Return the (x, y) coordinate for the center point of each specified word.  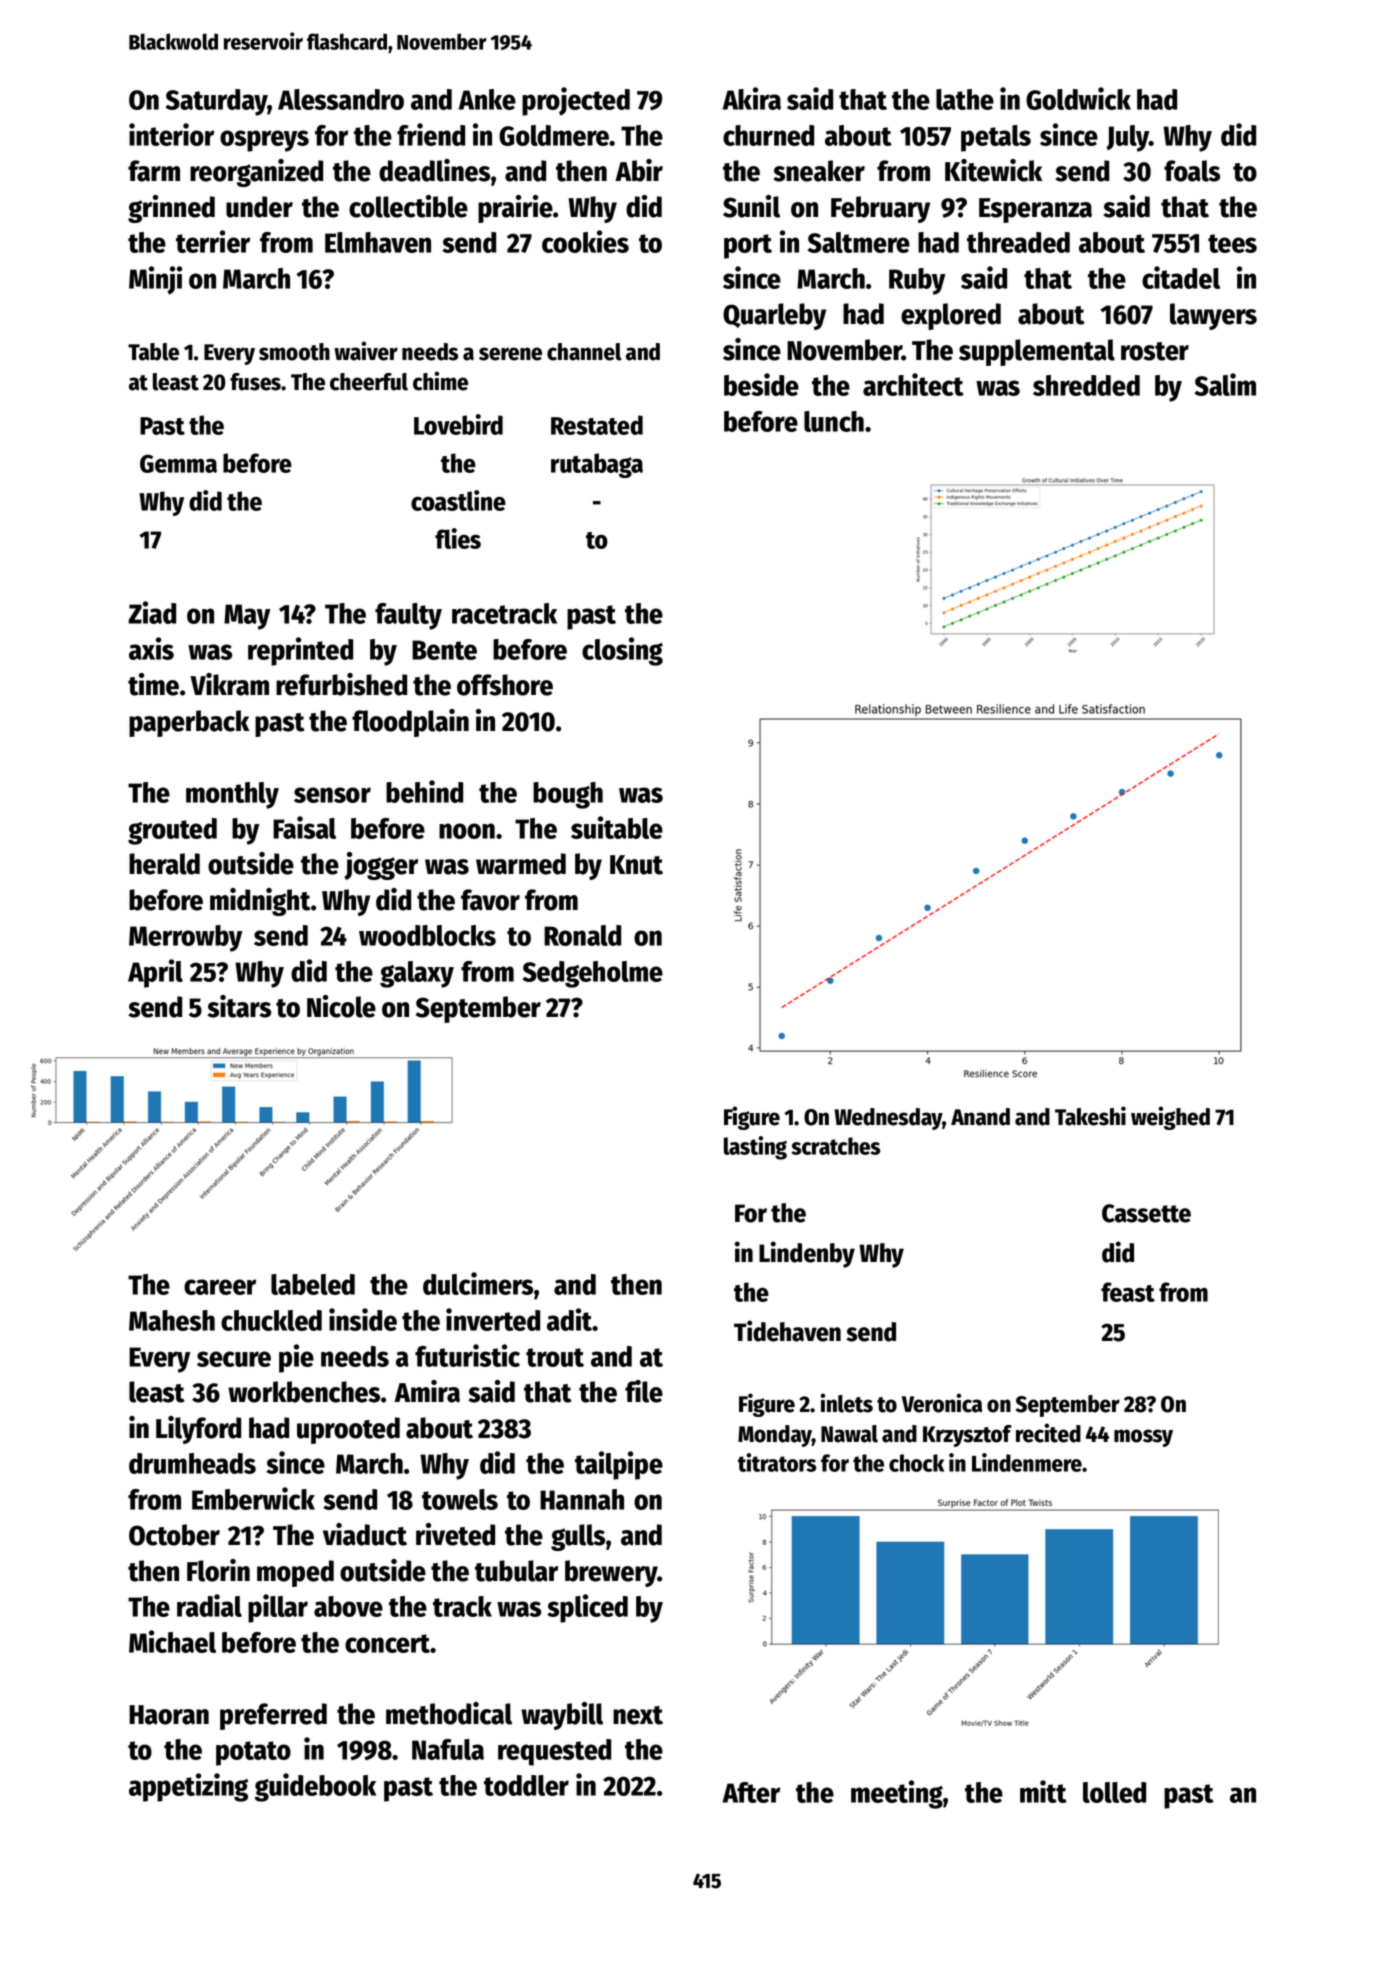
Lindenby (807, 1254)
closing (622, 651)
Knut (636, 865)
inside (363, 1319)
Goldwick (1078, 98)
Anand (980, 1117)
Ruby (917, 281)
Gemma (178, 463)
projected (576, 101)
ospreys (264, 141)
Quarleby (774, 316)
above (348, 1606)
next (638, 1715)
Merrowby (185, 938)
